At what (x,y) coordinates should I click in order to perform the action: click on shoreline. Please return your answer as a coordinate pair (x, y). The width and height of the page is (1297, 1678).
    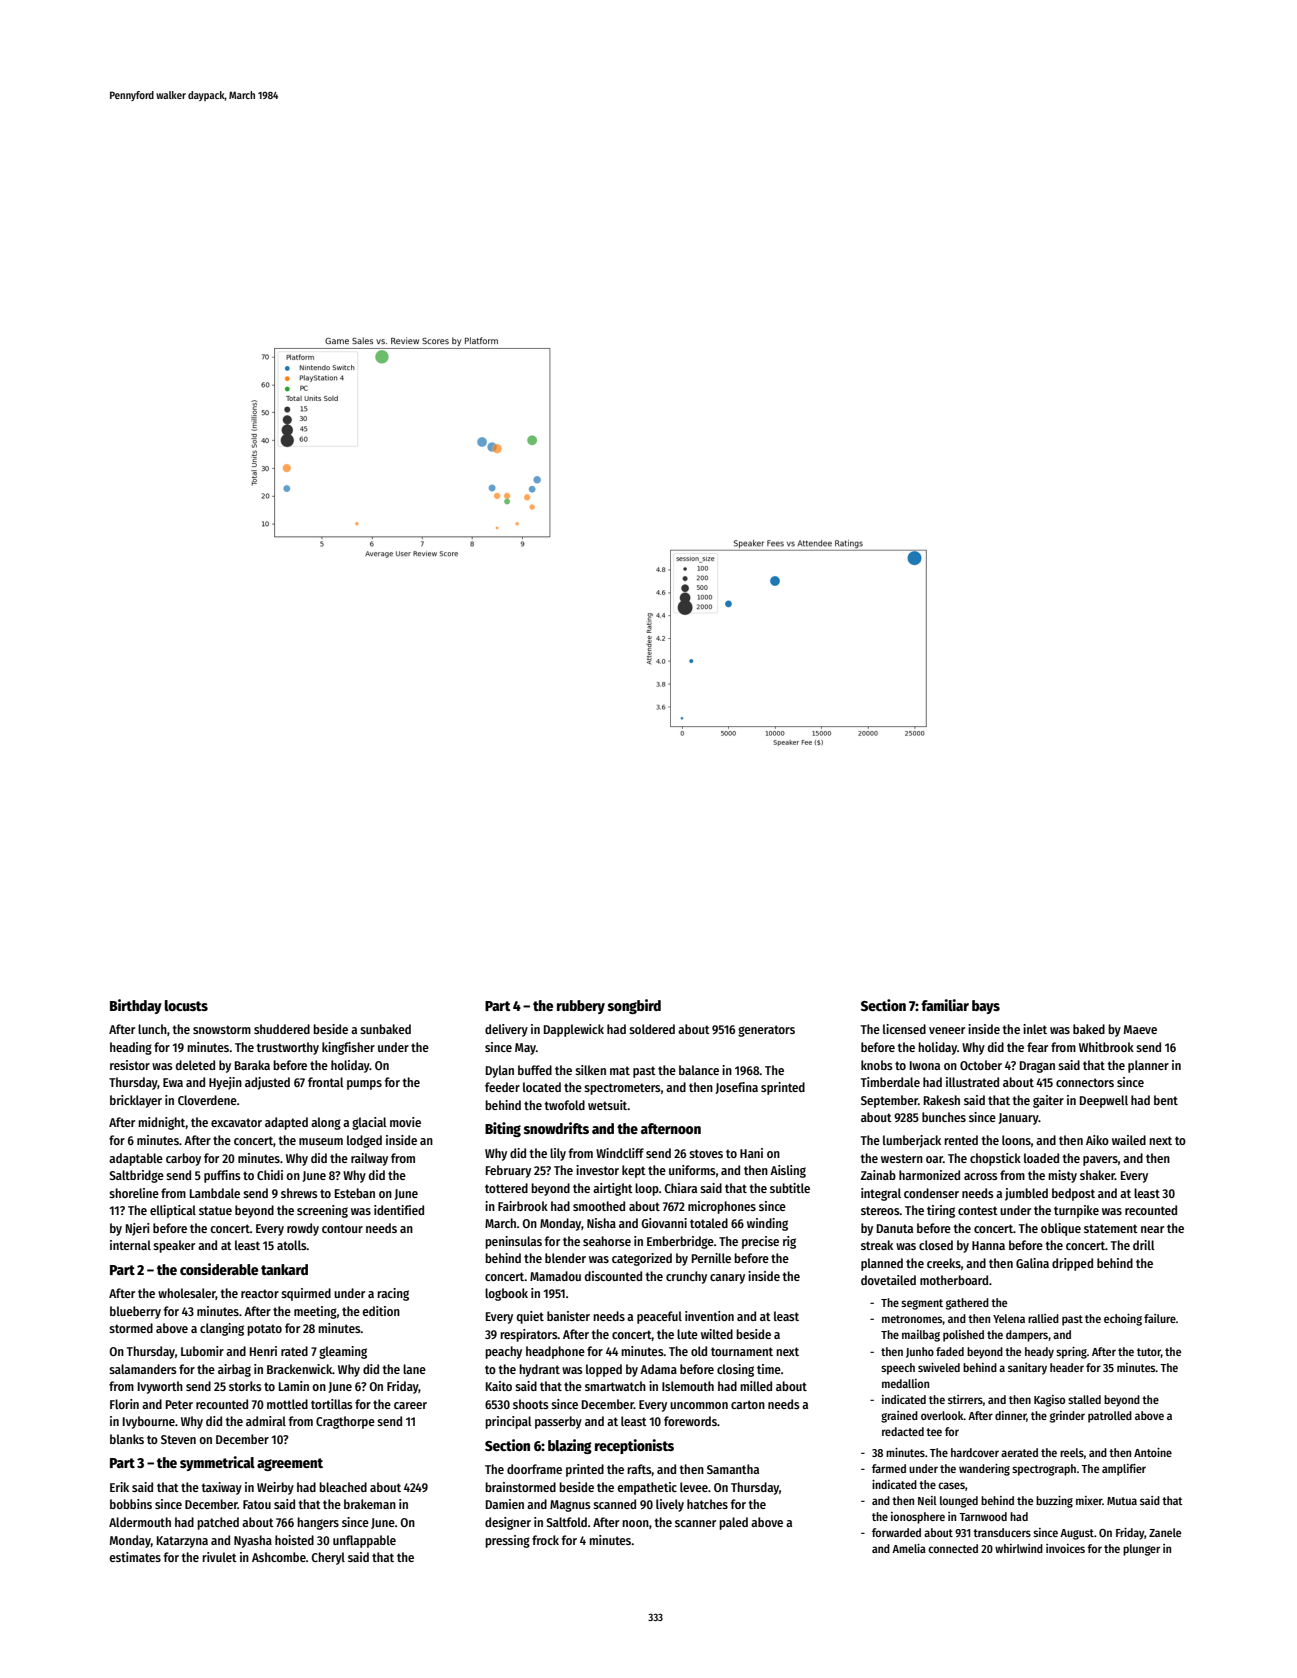
    Looking at the image, I should click on (134, 1193).
